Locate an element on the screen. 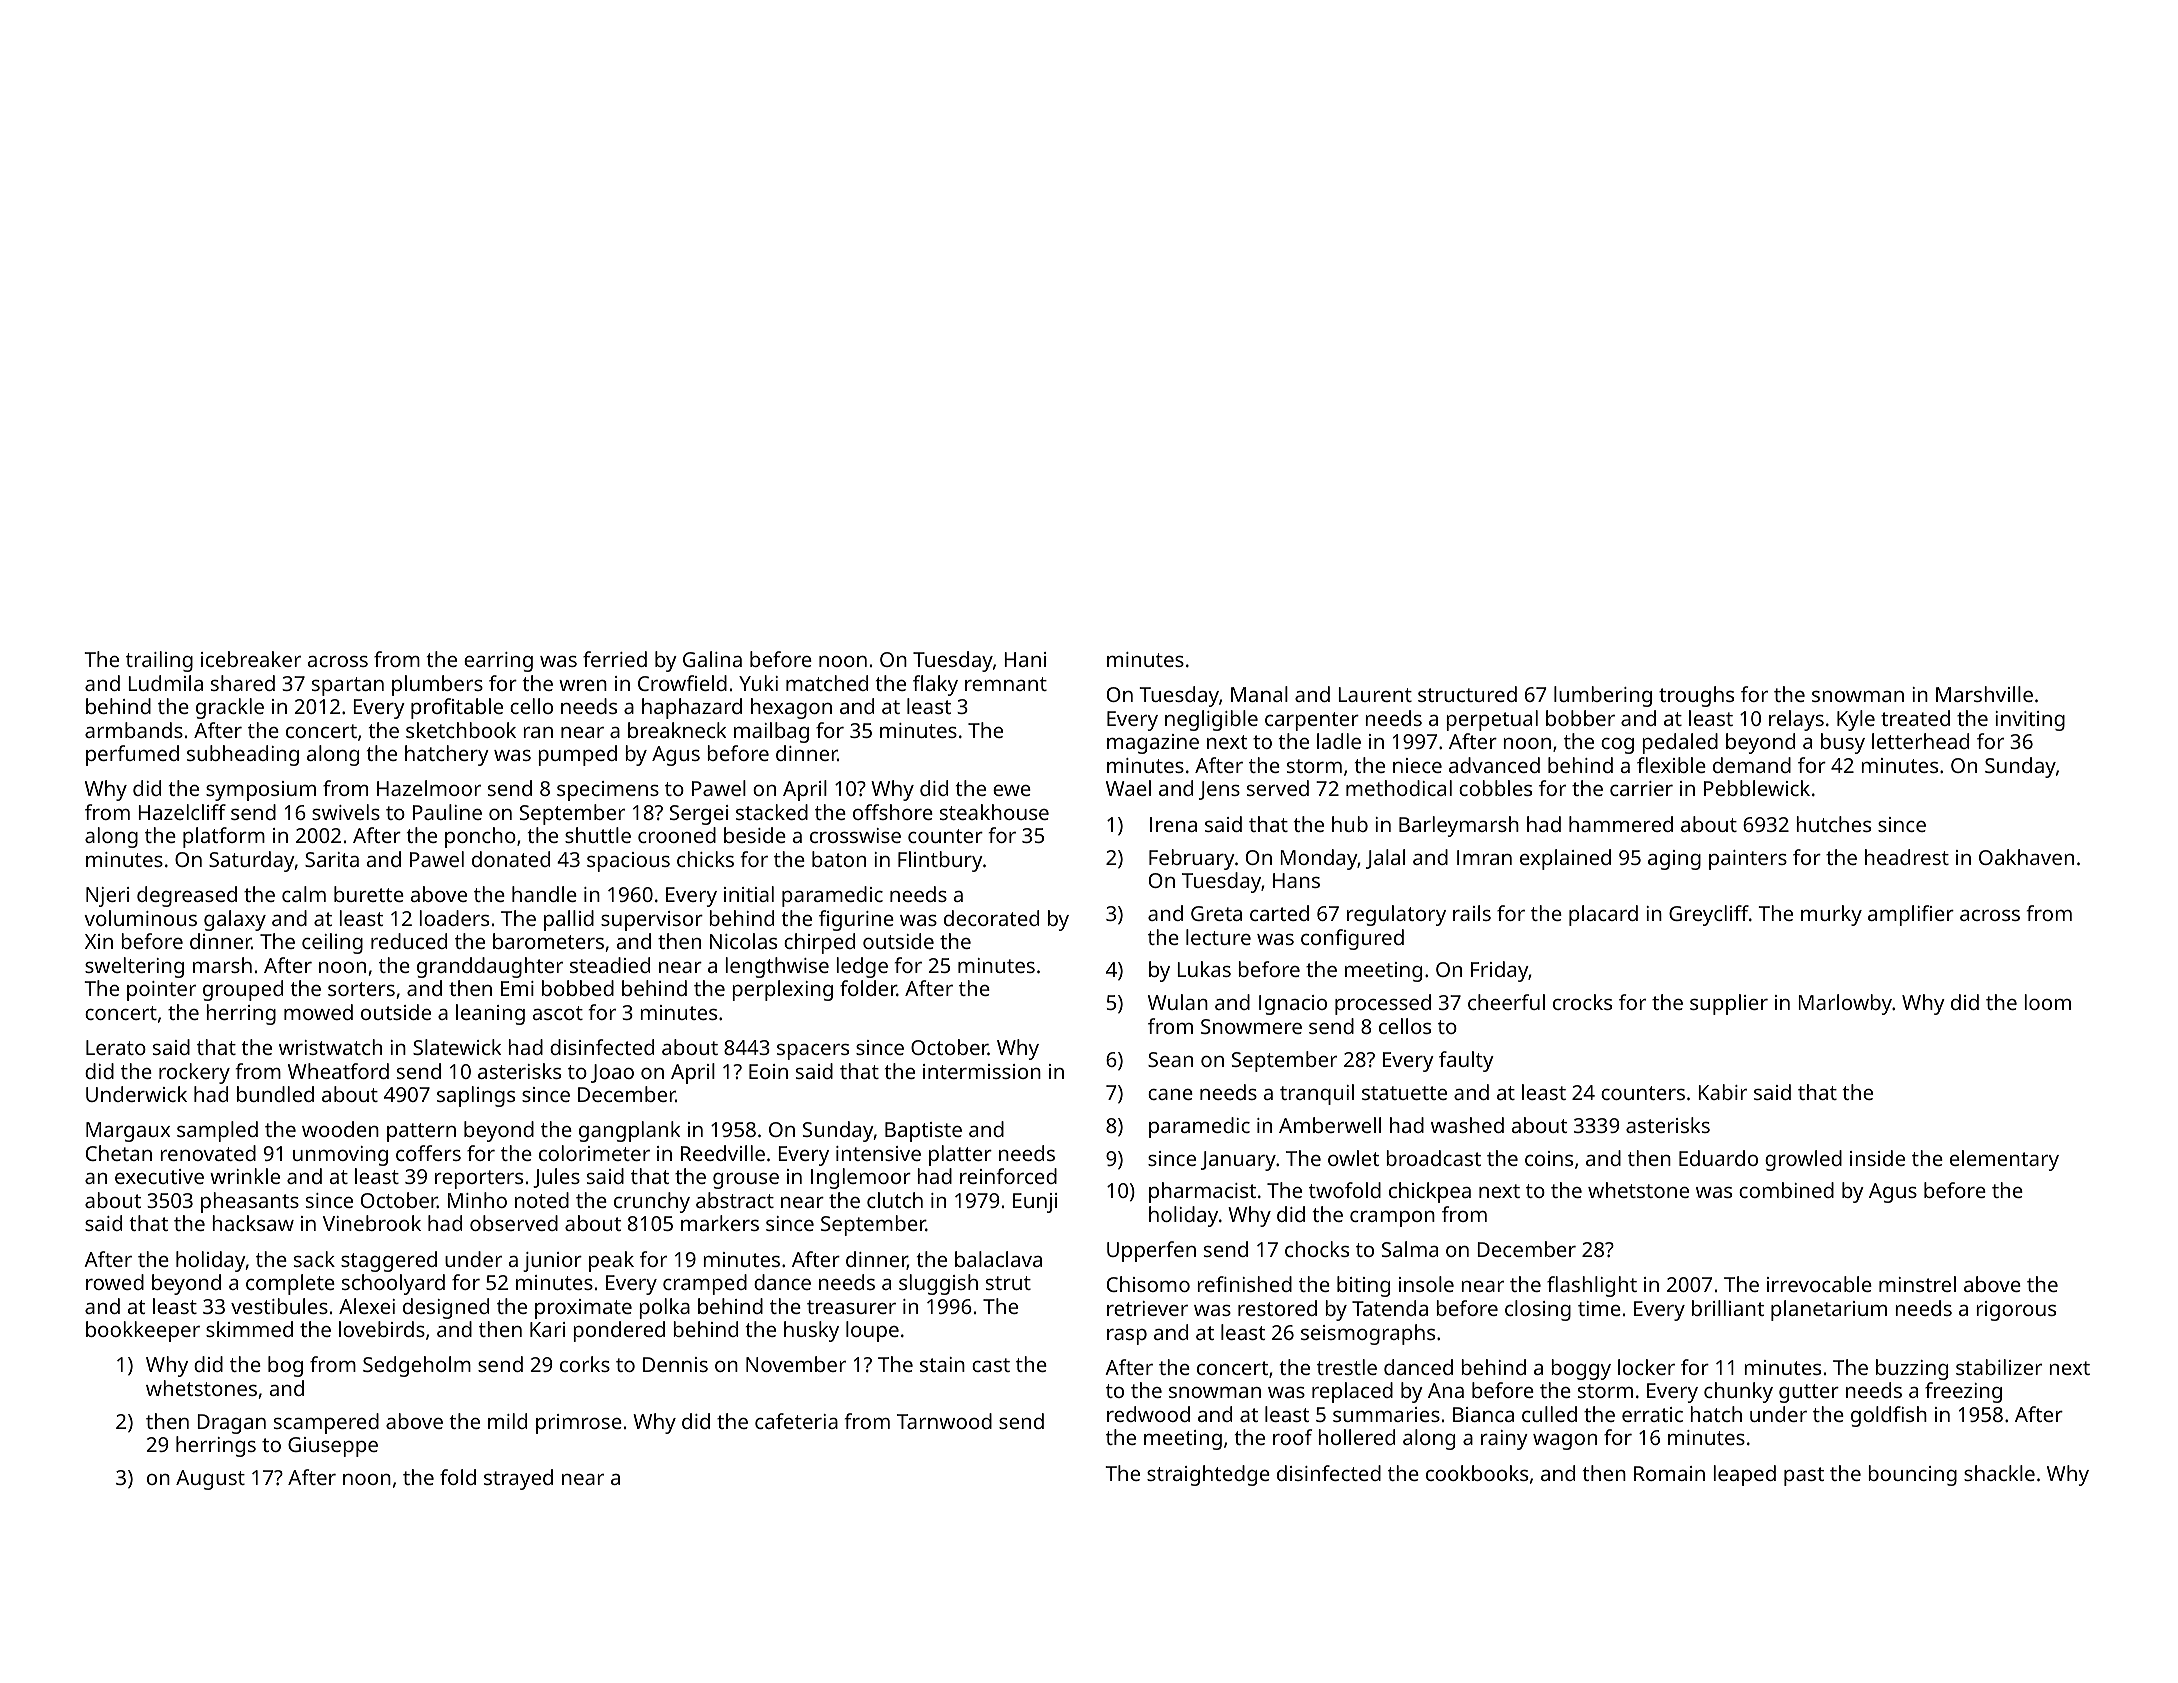  Upperfen is located at coordinates (1151, 1251).
